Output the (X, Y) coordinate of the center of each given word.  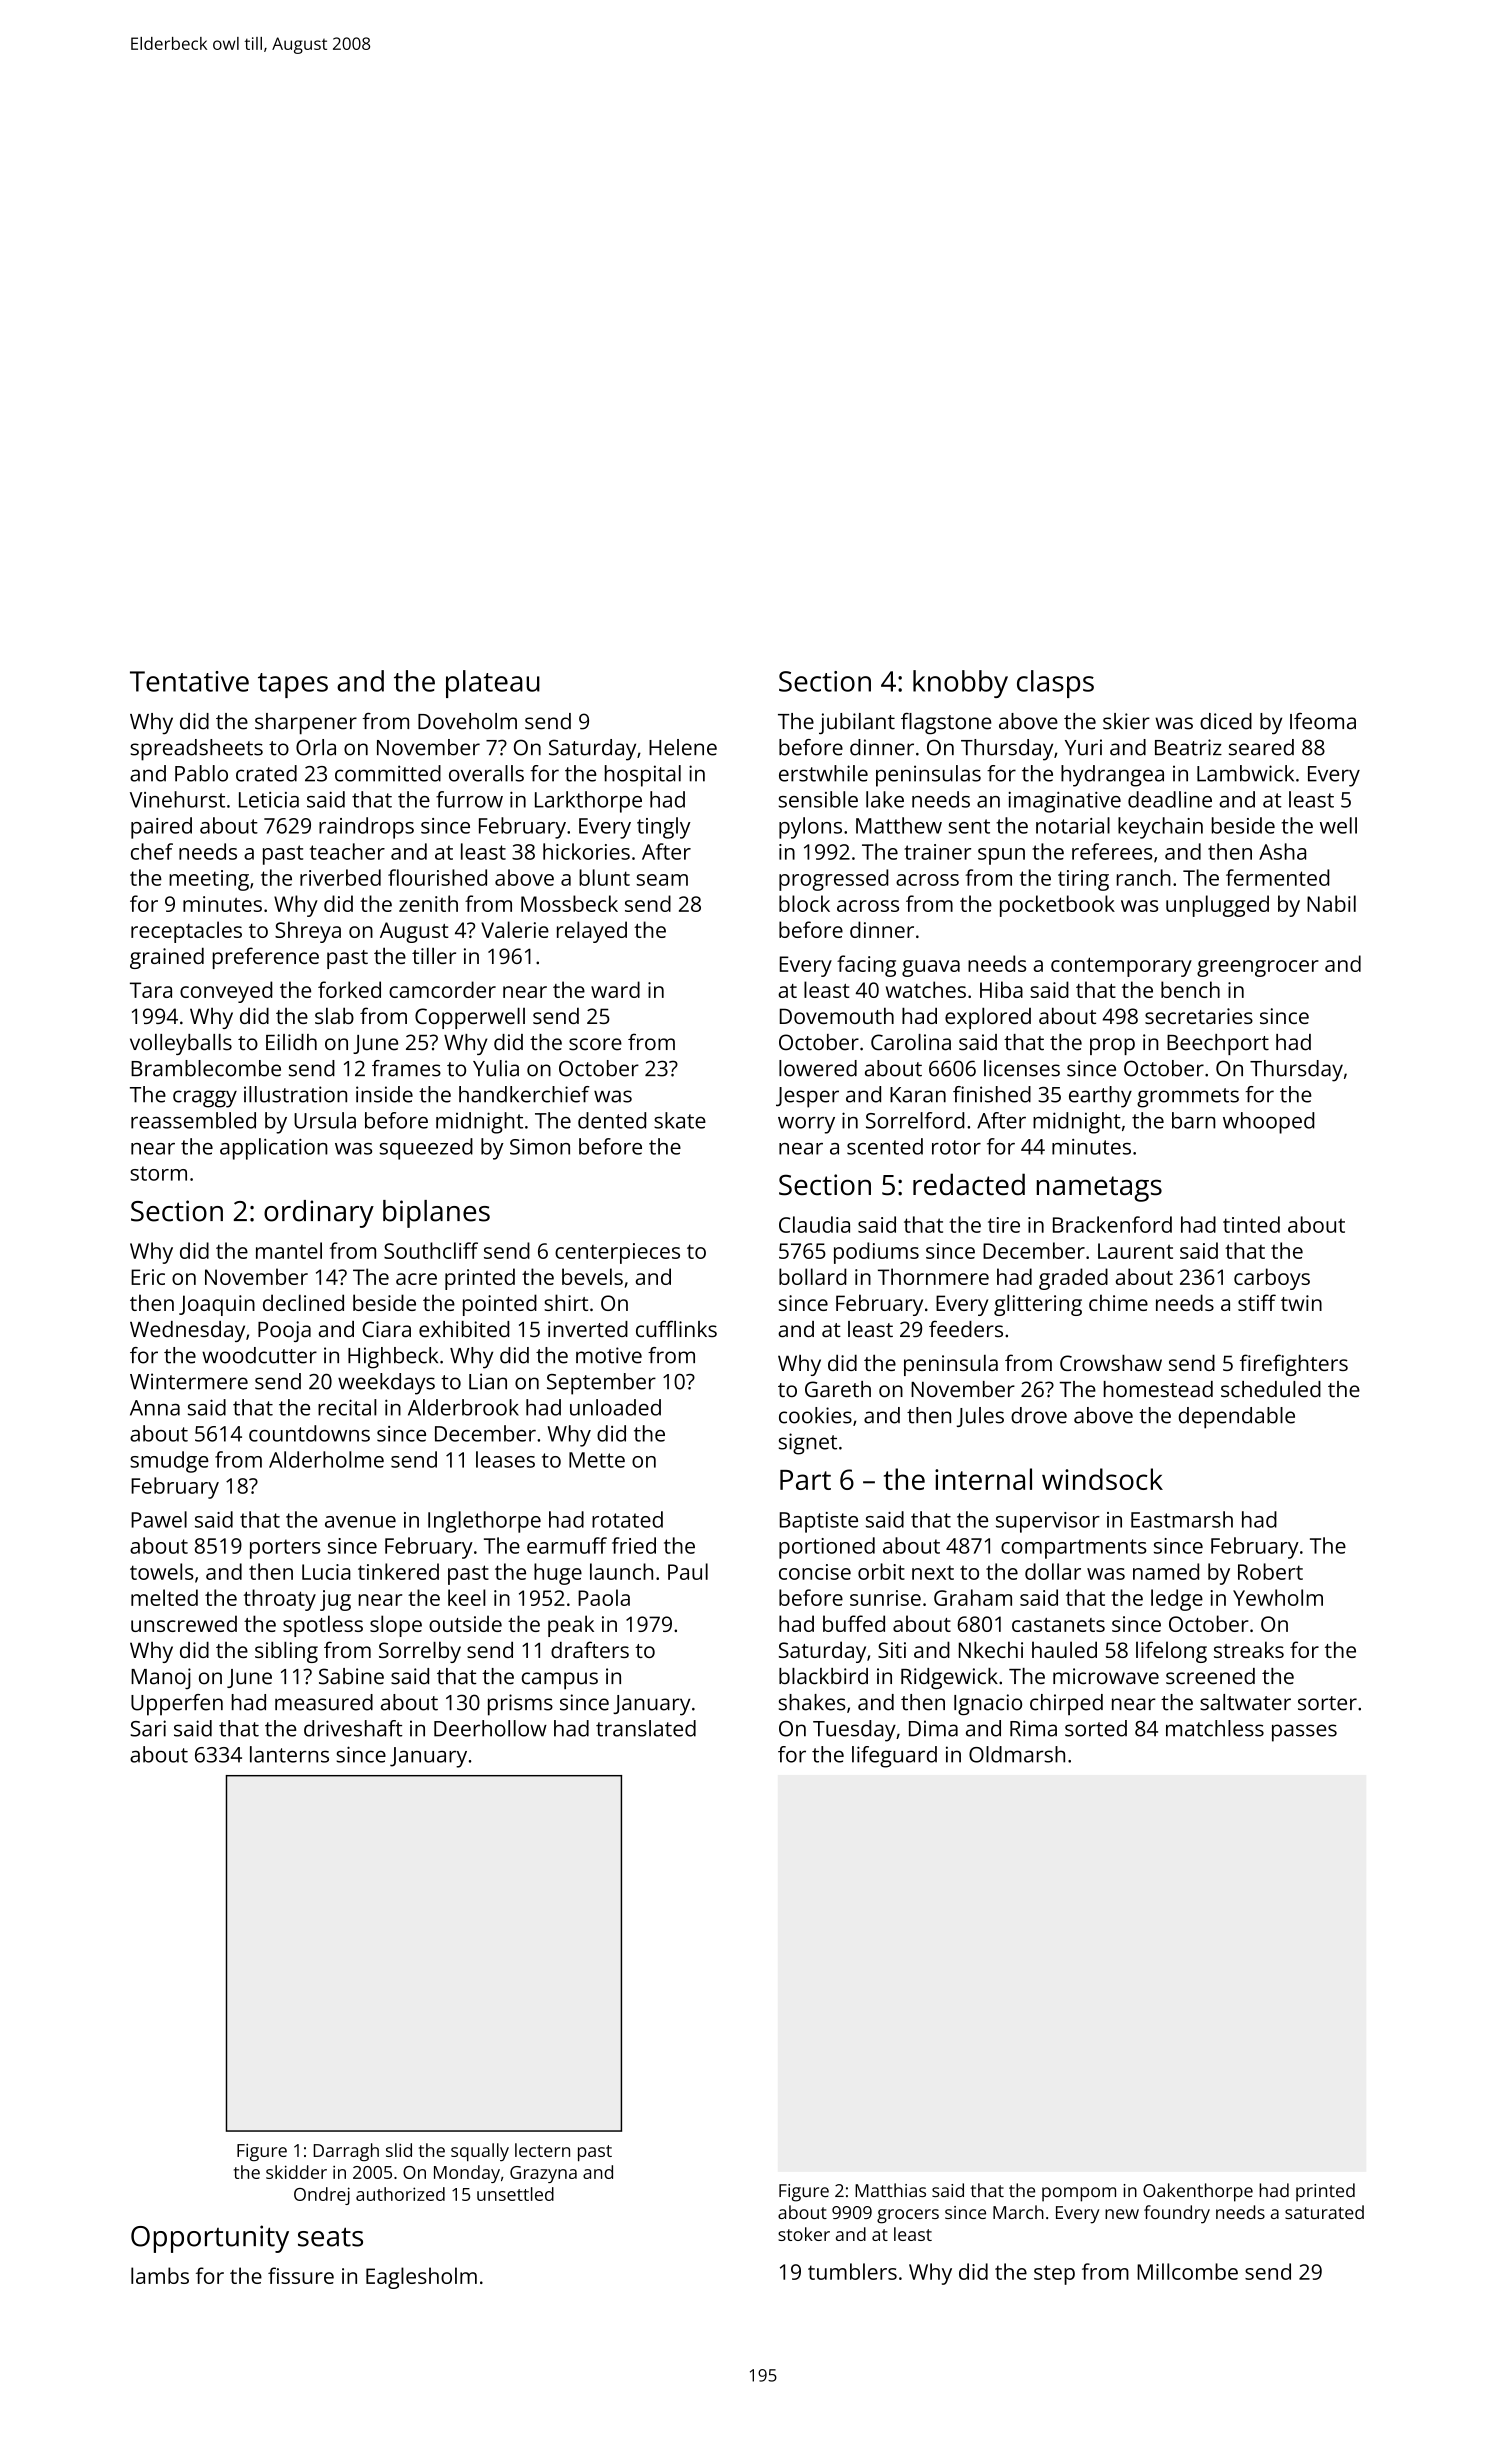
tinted (1251, 1224)
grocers (908, 2216)
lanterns (289, 1754)
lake (885, 799)
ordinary (319, 1214)
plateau (493, 684)
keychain (1160, 828)
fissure (301, 2275)
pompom (1079, 2194)
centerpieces (617, 1253)
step (1054, 2275)
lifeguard (894, 1757)
